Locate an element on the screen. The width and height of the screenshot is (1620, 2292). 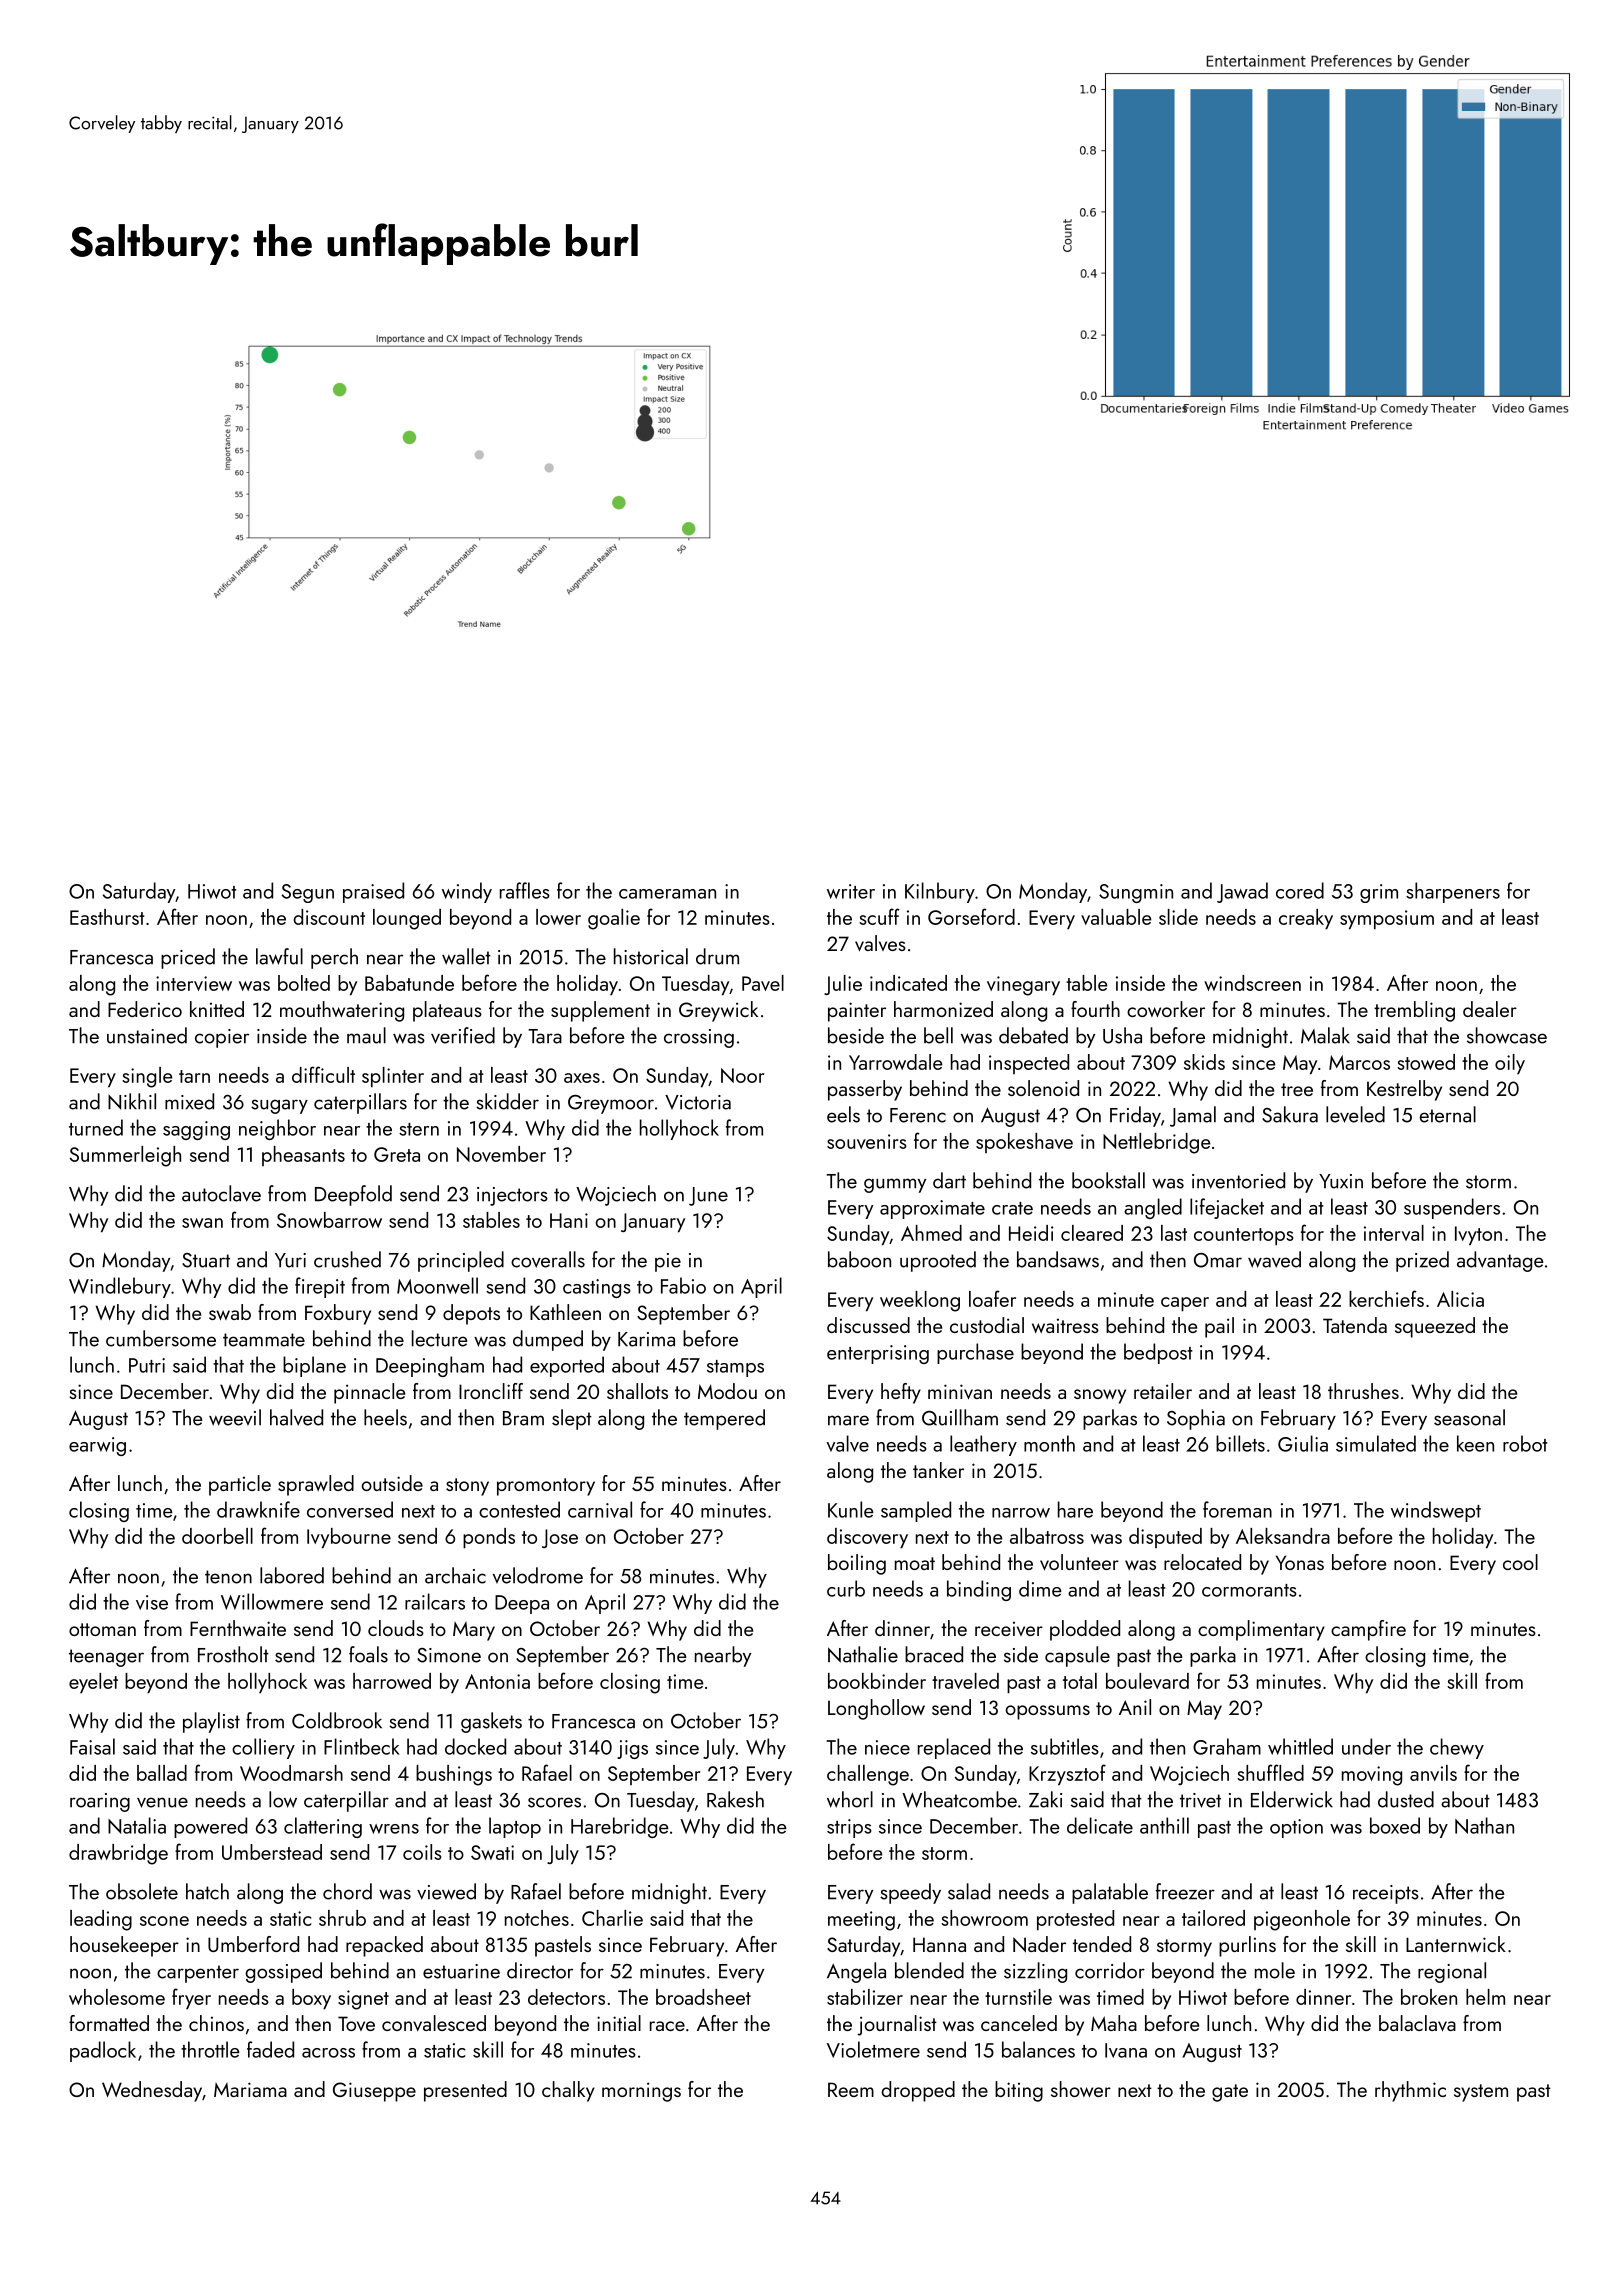
dropped is located at coordinates (918, 2091).
